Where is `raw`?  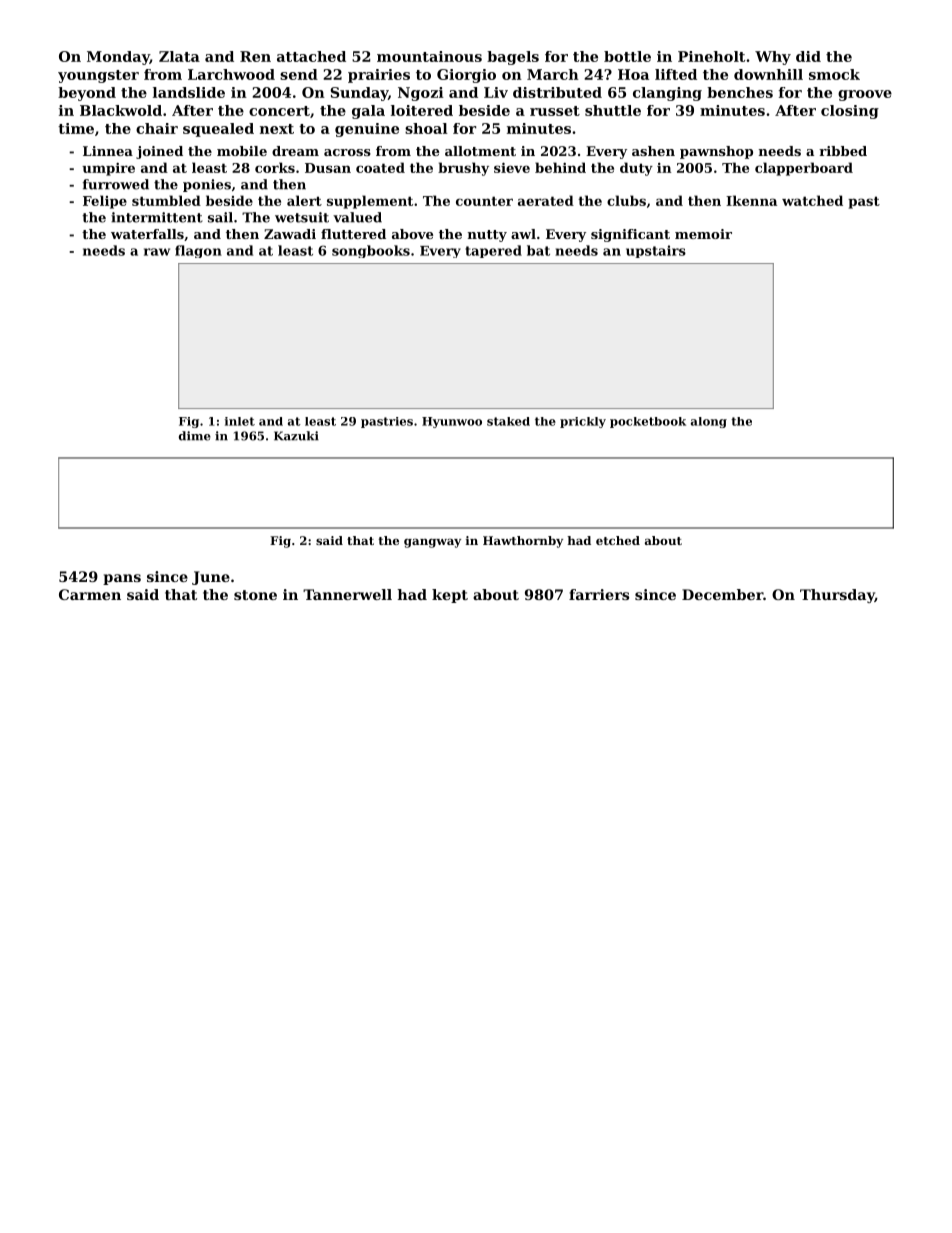 raw is located at coordinates (157, 252).
